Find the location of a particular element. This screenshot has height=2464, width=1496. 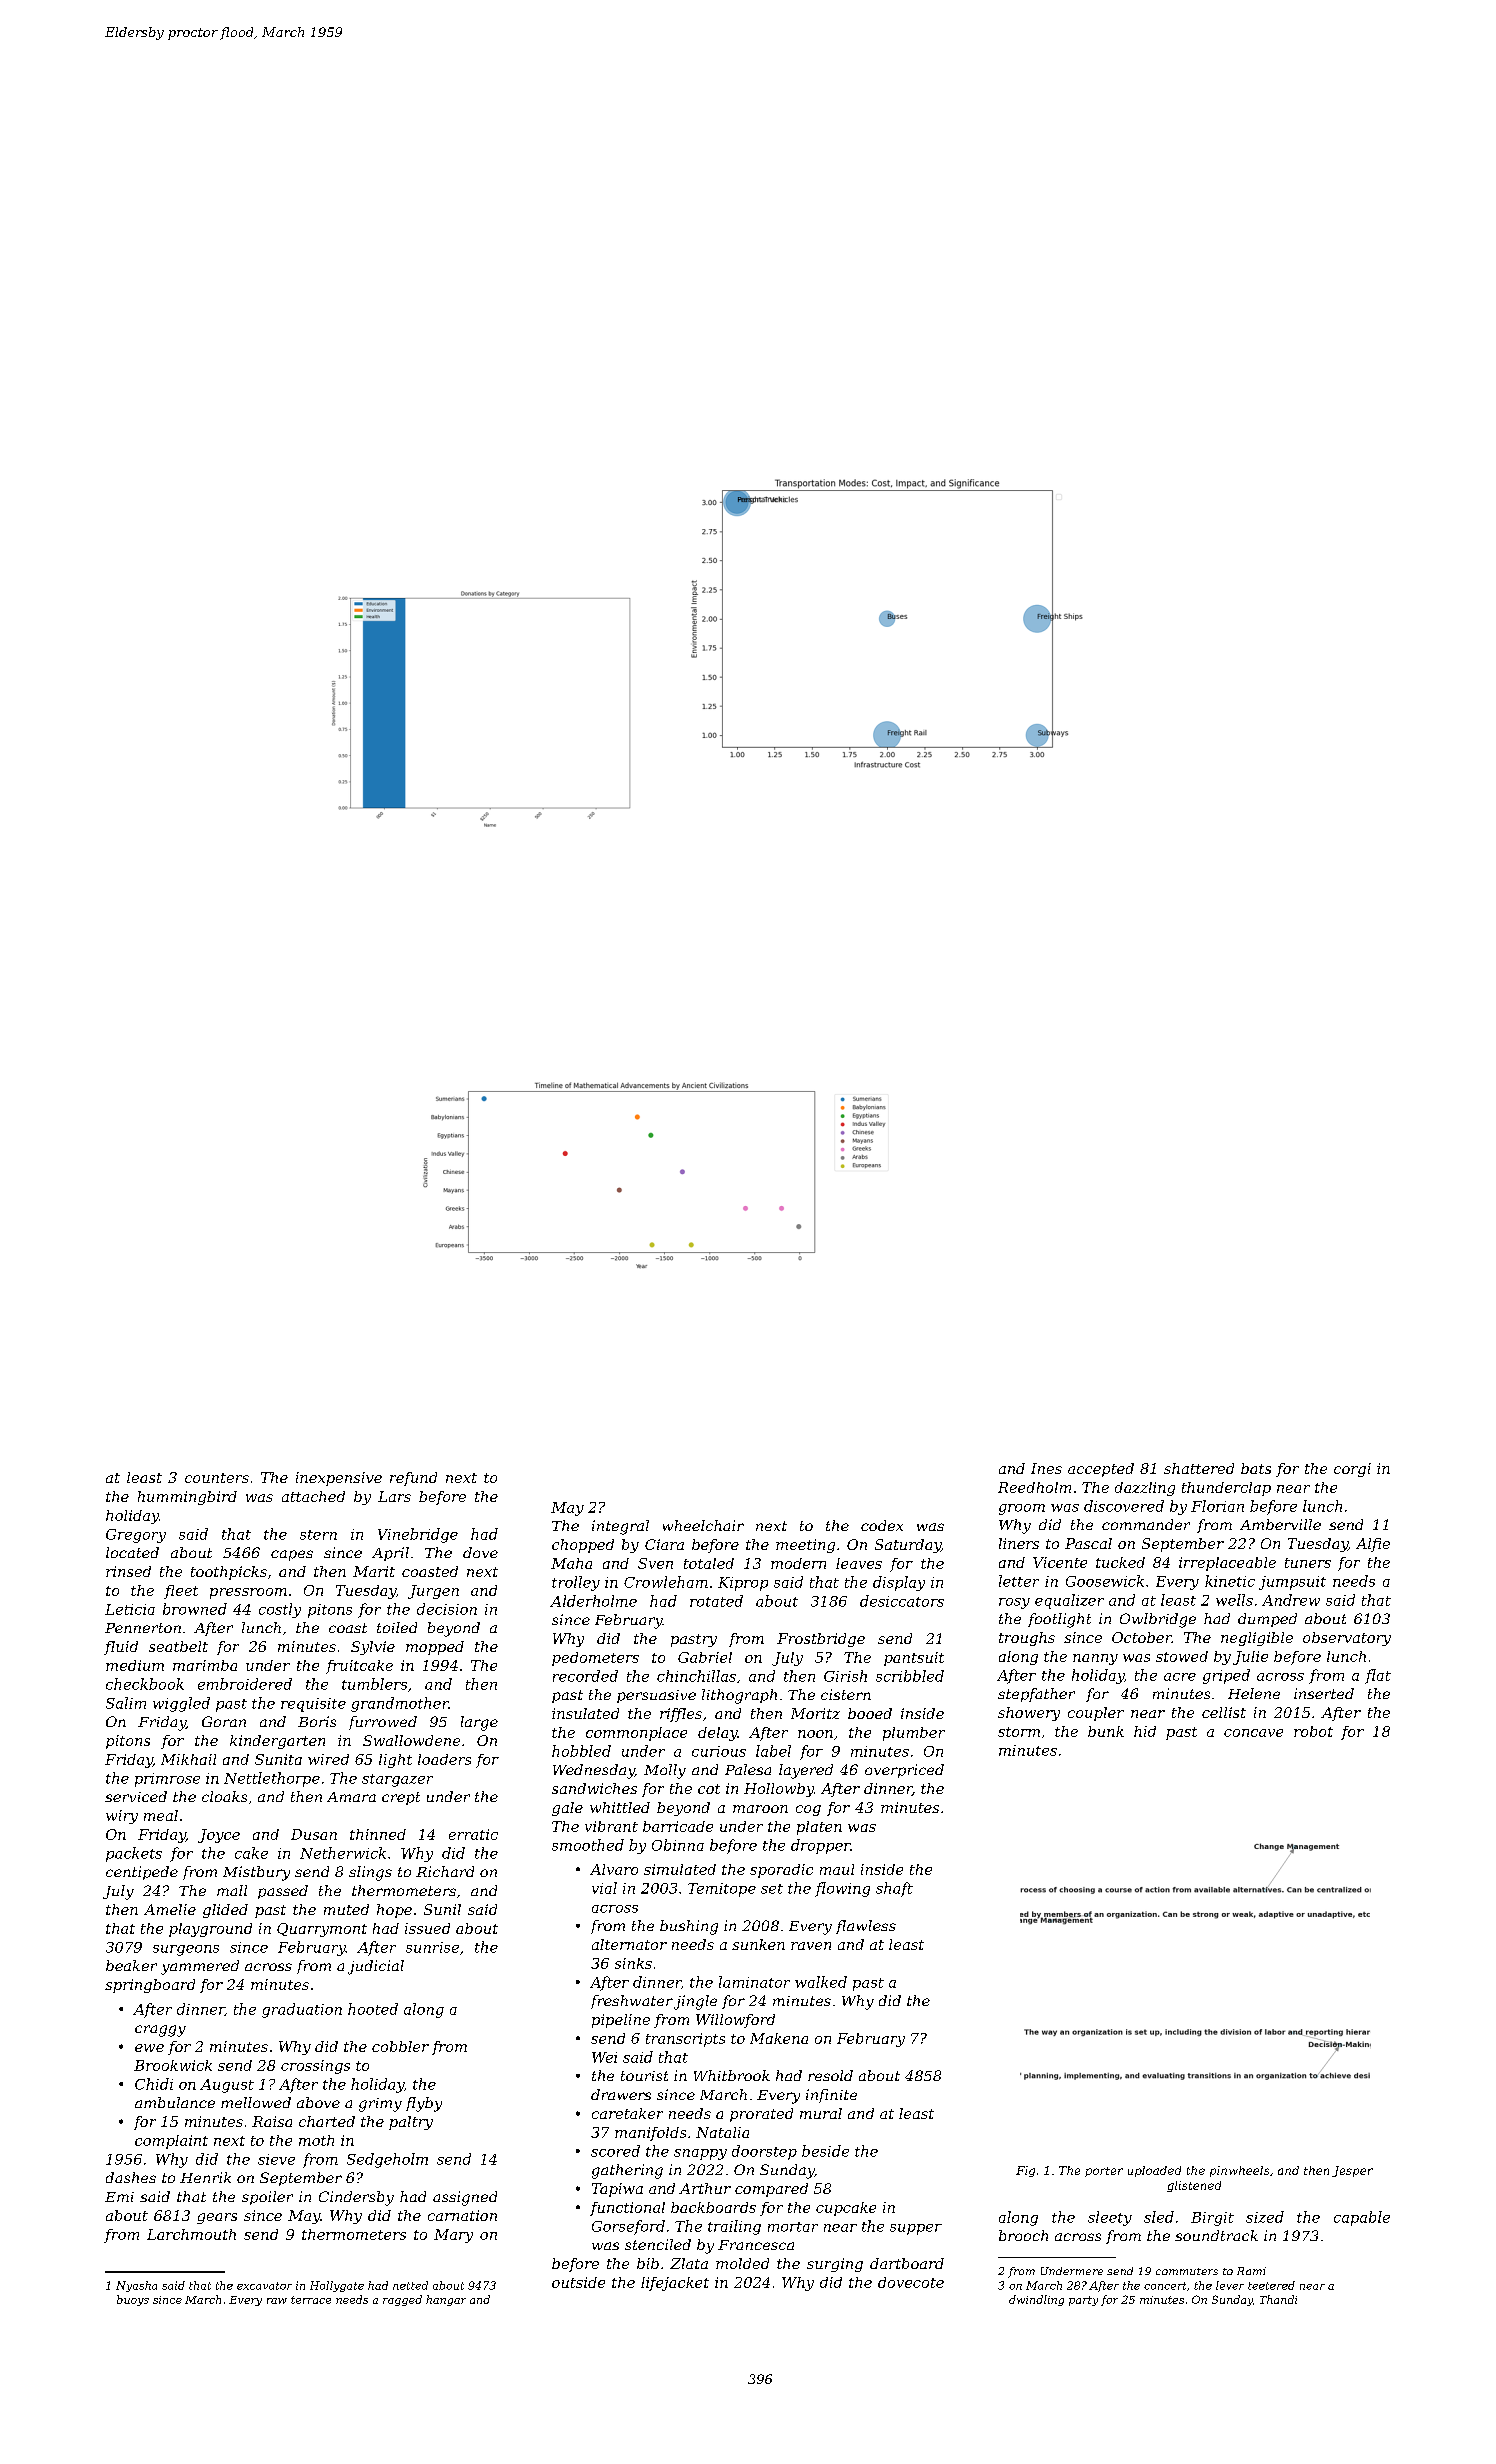

Frostbridge is located at coordinates (821, 1640).
